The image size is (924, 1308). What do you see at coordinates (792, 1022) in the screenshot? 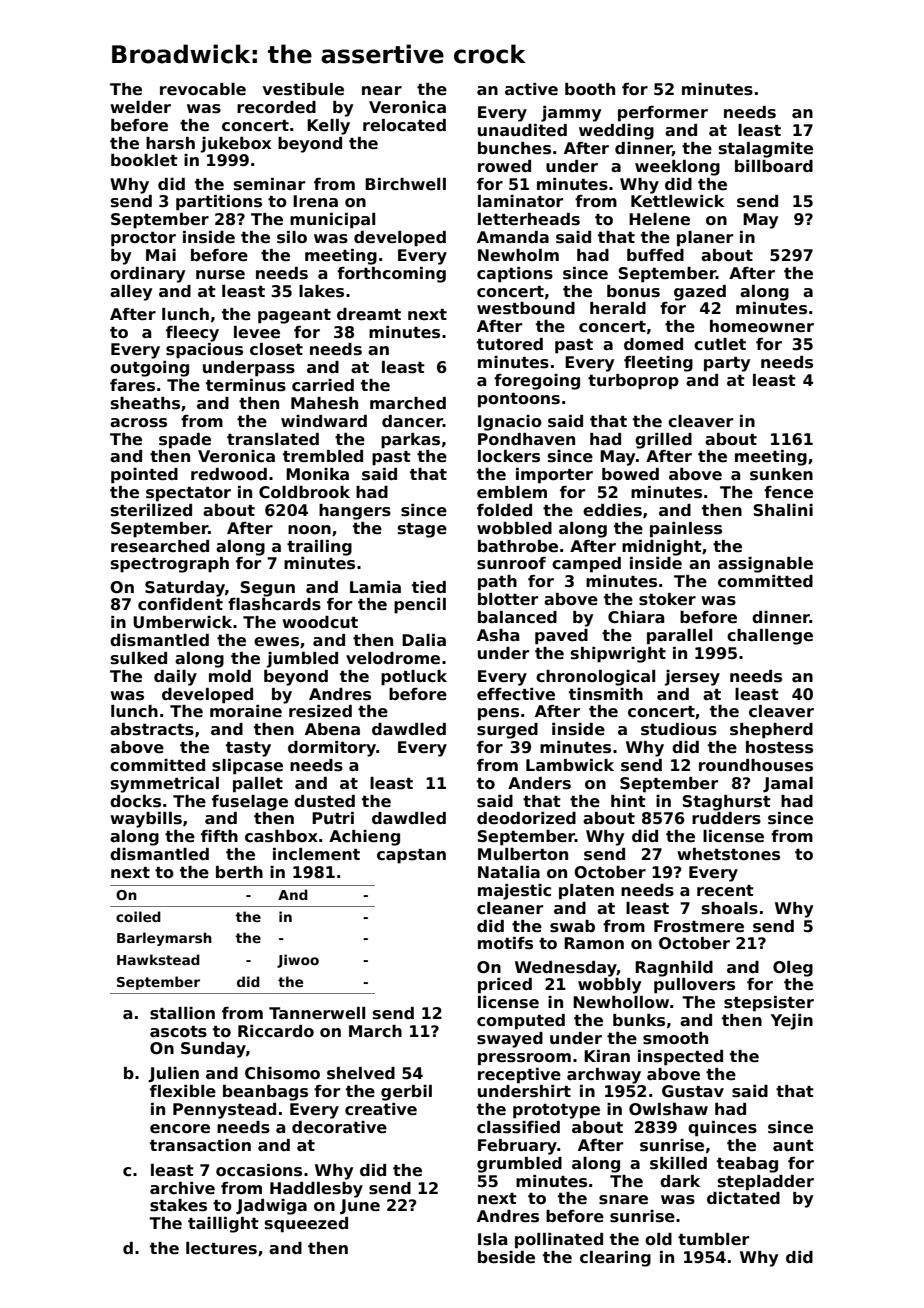
I see `Yejin` at bounding box center [792, 1022].
